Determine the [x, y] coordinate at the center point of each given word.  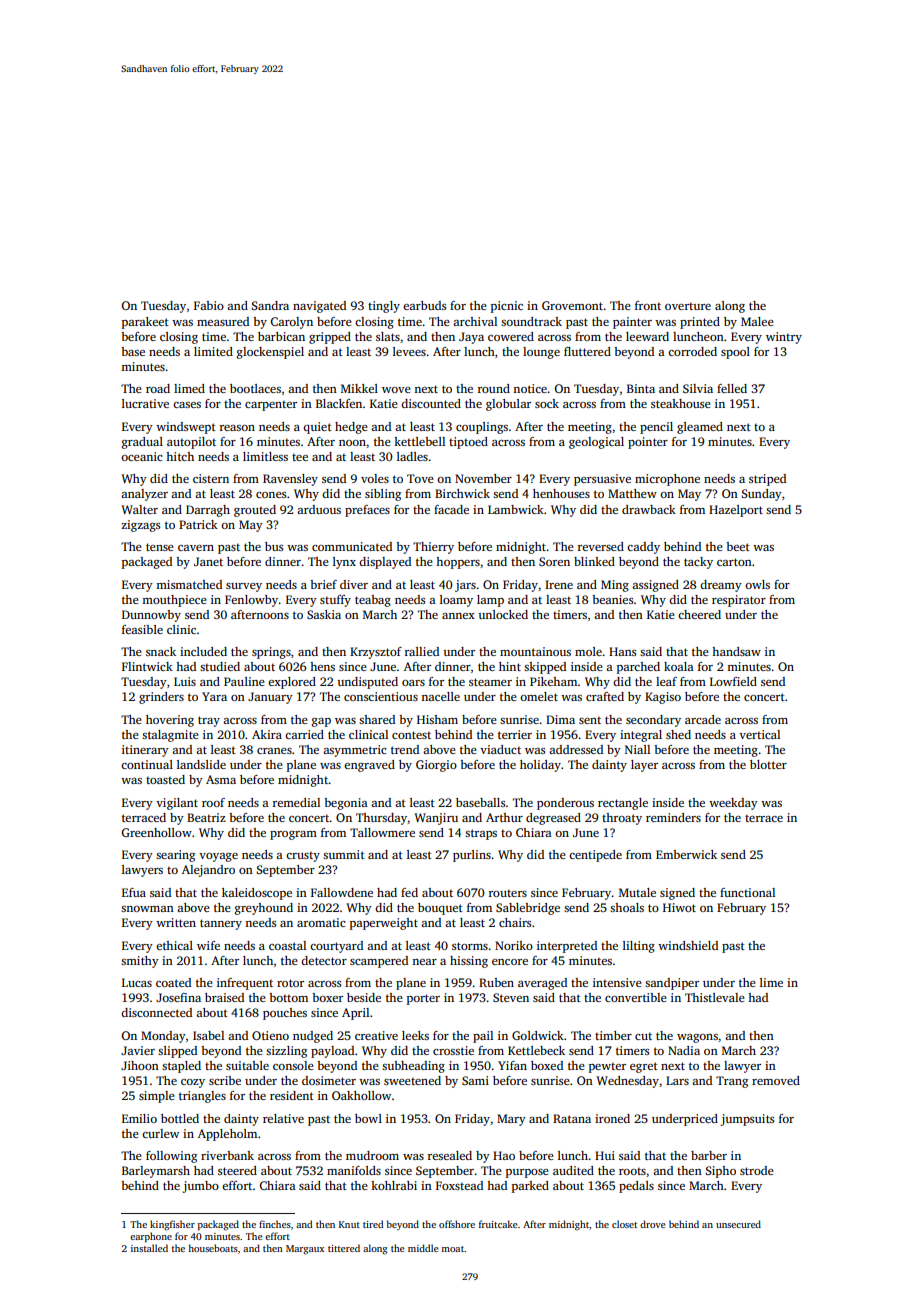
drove [653, 1224]
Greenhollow [156, 832]
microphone [667, 480]
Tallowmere [382, 832]
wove [396, 390]
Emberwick [686, 854]
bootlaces [255, 388]
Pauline [244, 681]
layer [644, 766]
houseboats [213, 1248]
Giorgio [436, 766]
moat [452, 1249]
